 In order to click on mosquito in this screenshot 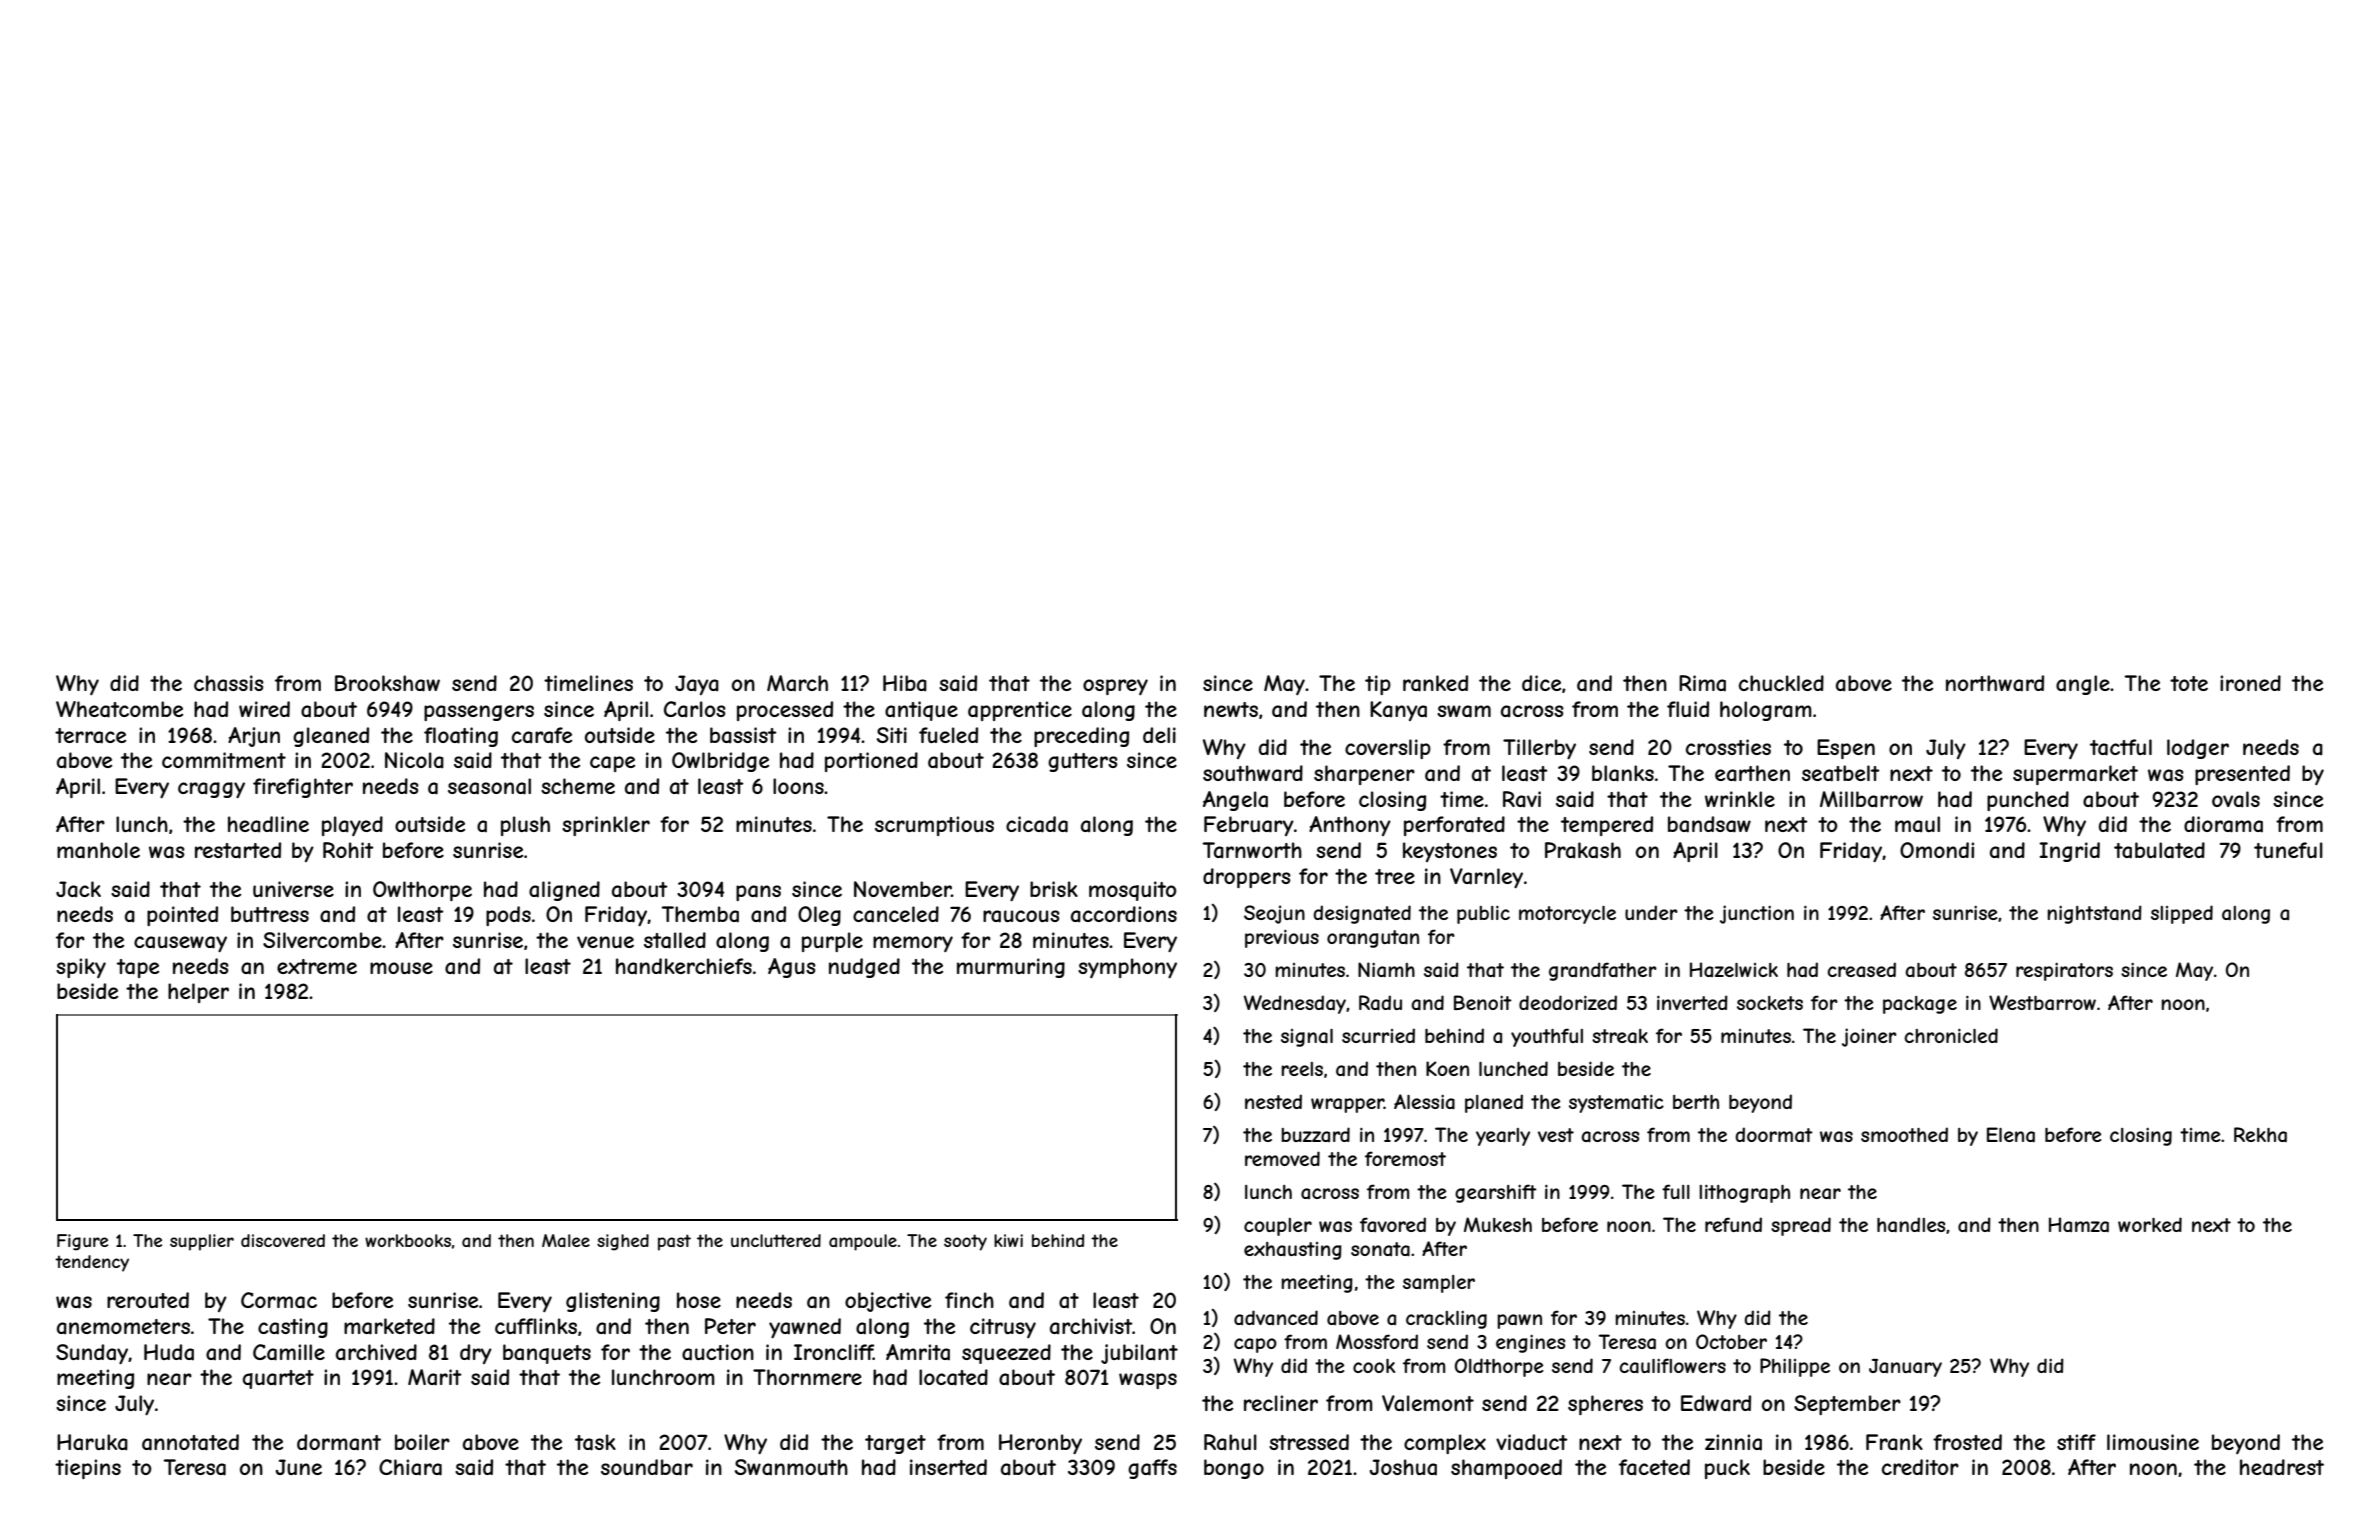, I will do `click(1133, 891)`.
